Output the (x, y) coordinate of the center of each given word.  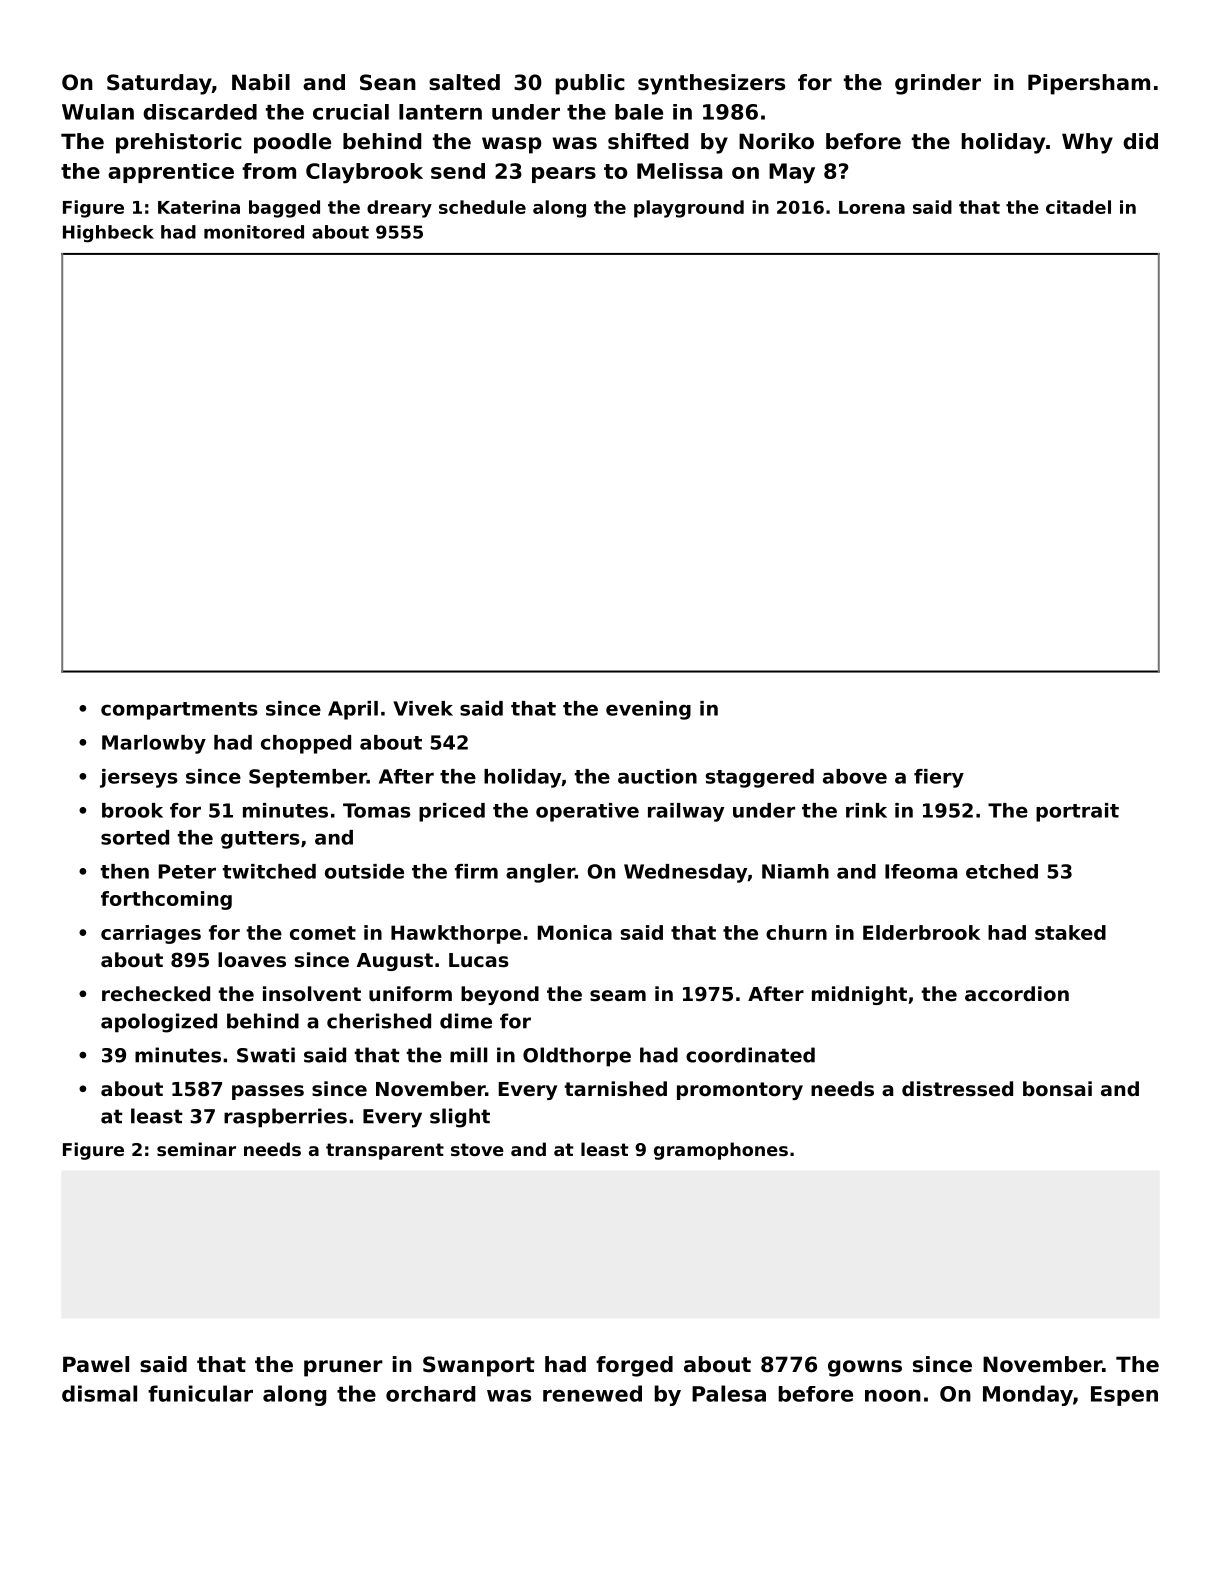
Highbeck (108, 234)
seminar (196, 1149)
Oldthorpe (577, 1057)
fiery (939, 778)
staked (1070, 932)
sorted (135, 837)
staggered (760, 778)
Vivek (423, 708)
